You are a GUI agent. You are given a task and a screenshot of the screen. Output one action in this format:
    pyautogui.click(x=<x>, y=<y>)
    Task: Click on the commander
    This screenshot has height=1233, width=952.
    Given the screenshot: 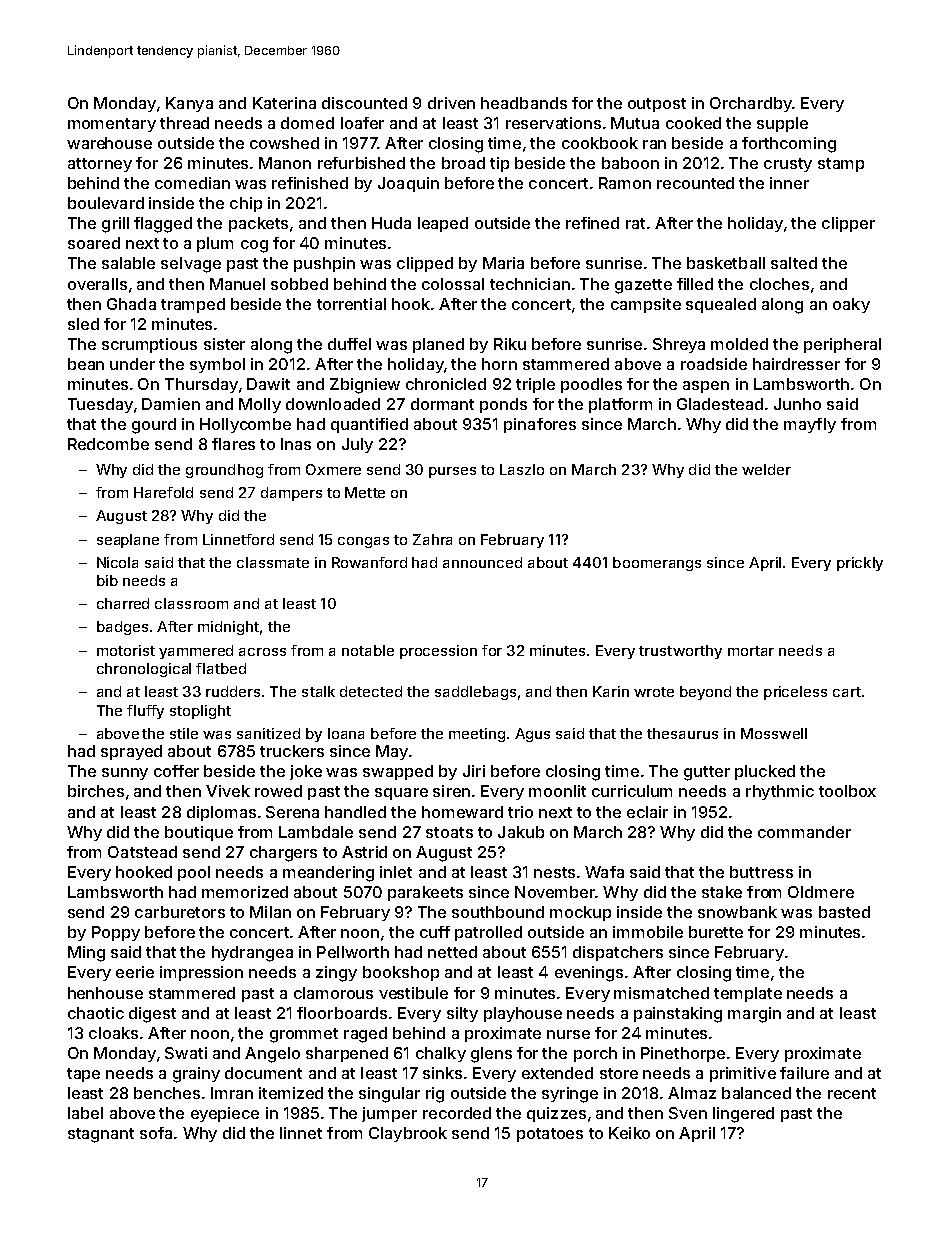 What is the action you would take?
    pyautogui.click(x=804, y=832)
